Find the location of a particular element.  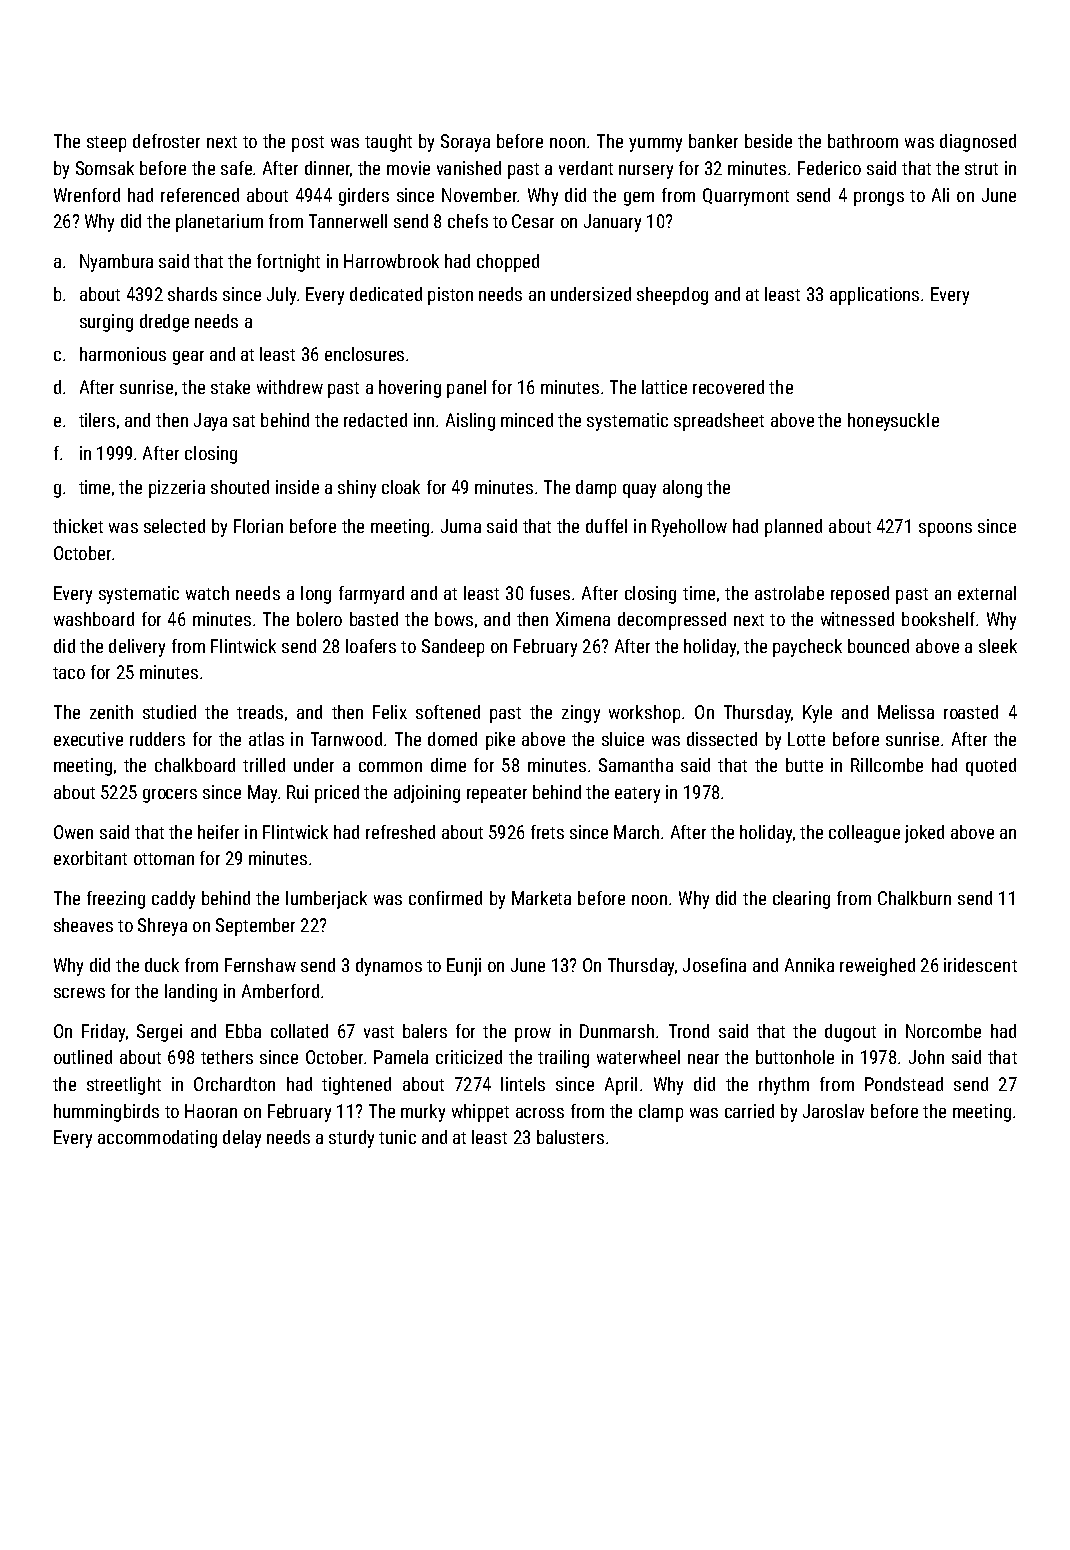

softened is located at coordinates (448, 712).
